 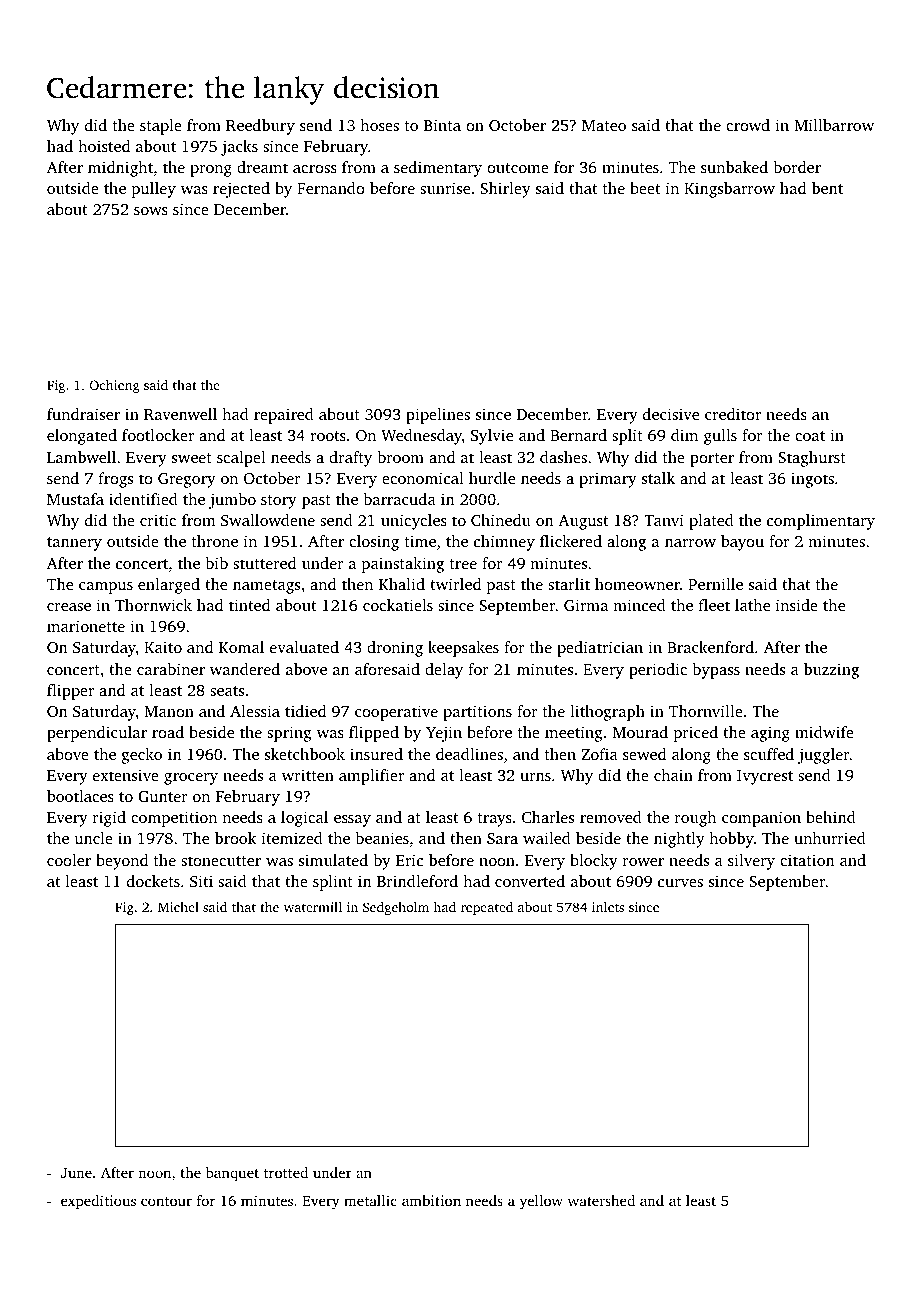 I want to click on footlocker, so click(x=158, y=435).
